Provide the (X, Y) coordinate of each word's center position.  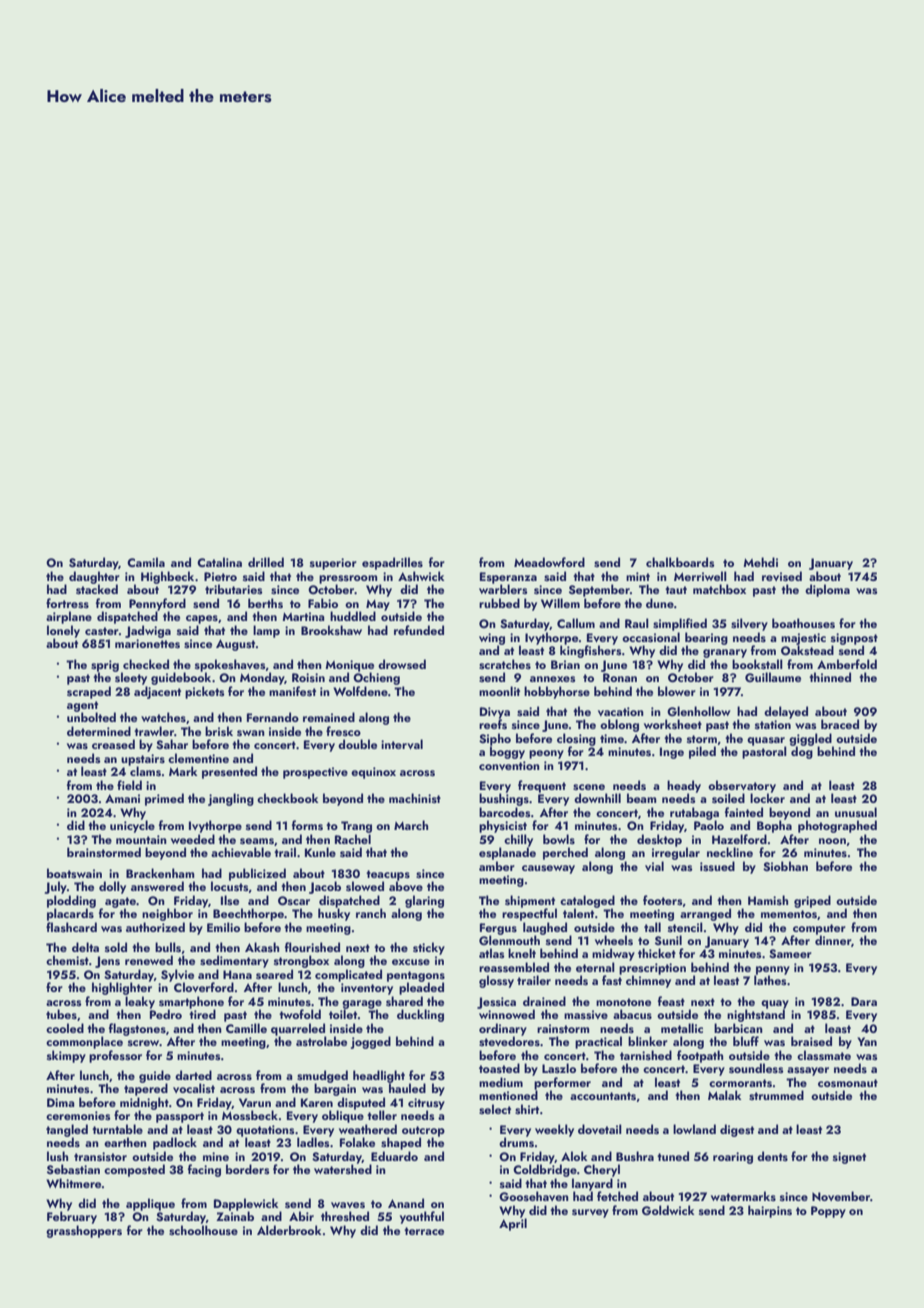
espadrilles (392, 563)
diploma (827, 590)
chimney (648, 981)
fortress (67, 603)
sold (116, 947)
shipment (530, 901)
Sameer (790, 953)
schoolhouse (203, 1230)
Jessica (496, 1003)
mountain (141, 839)
